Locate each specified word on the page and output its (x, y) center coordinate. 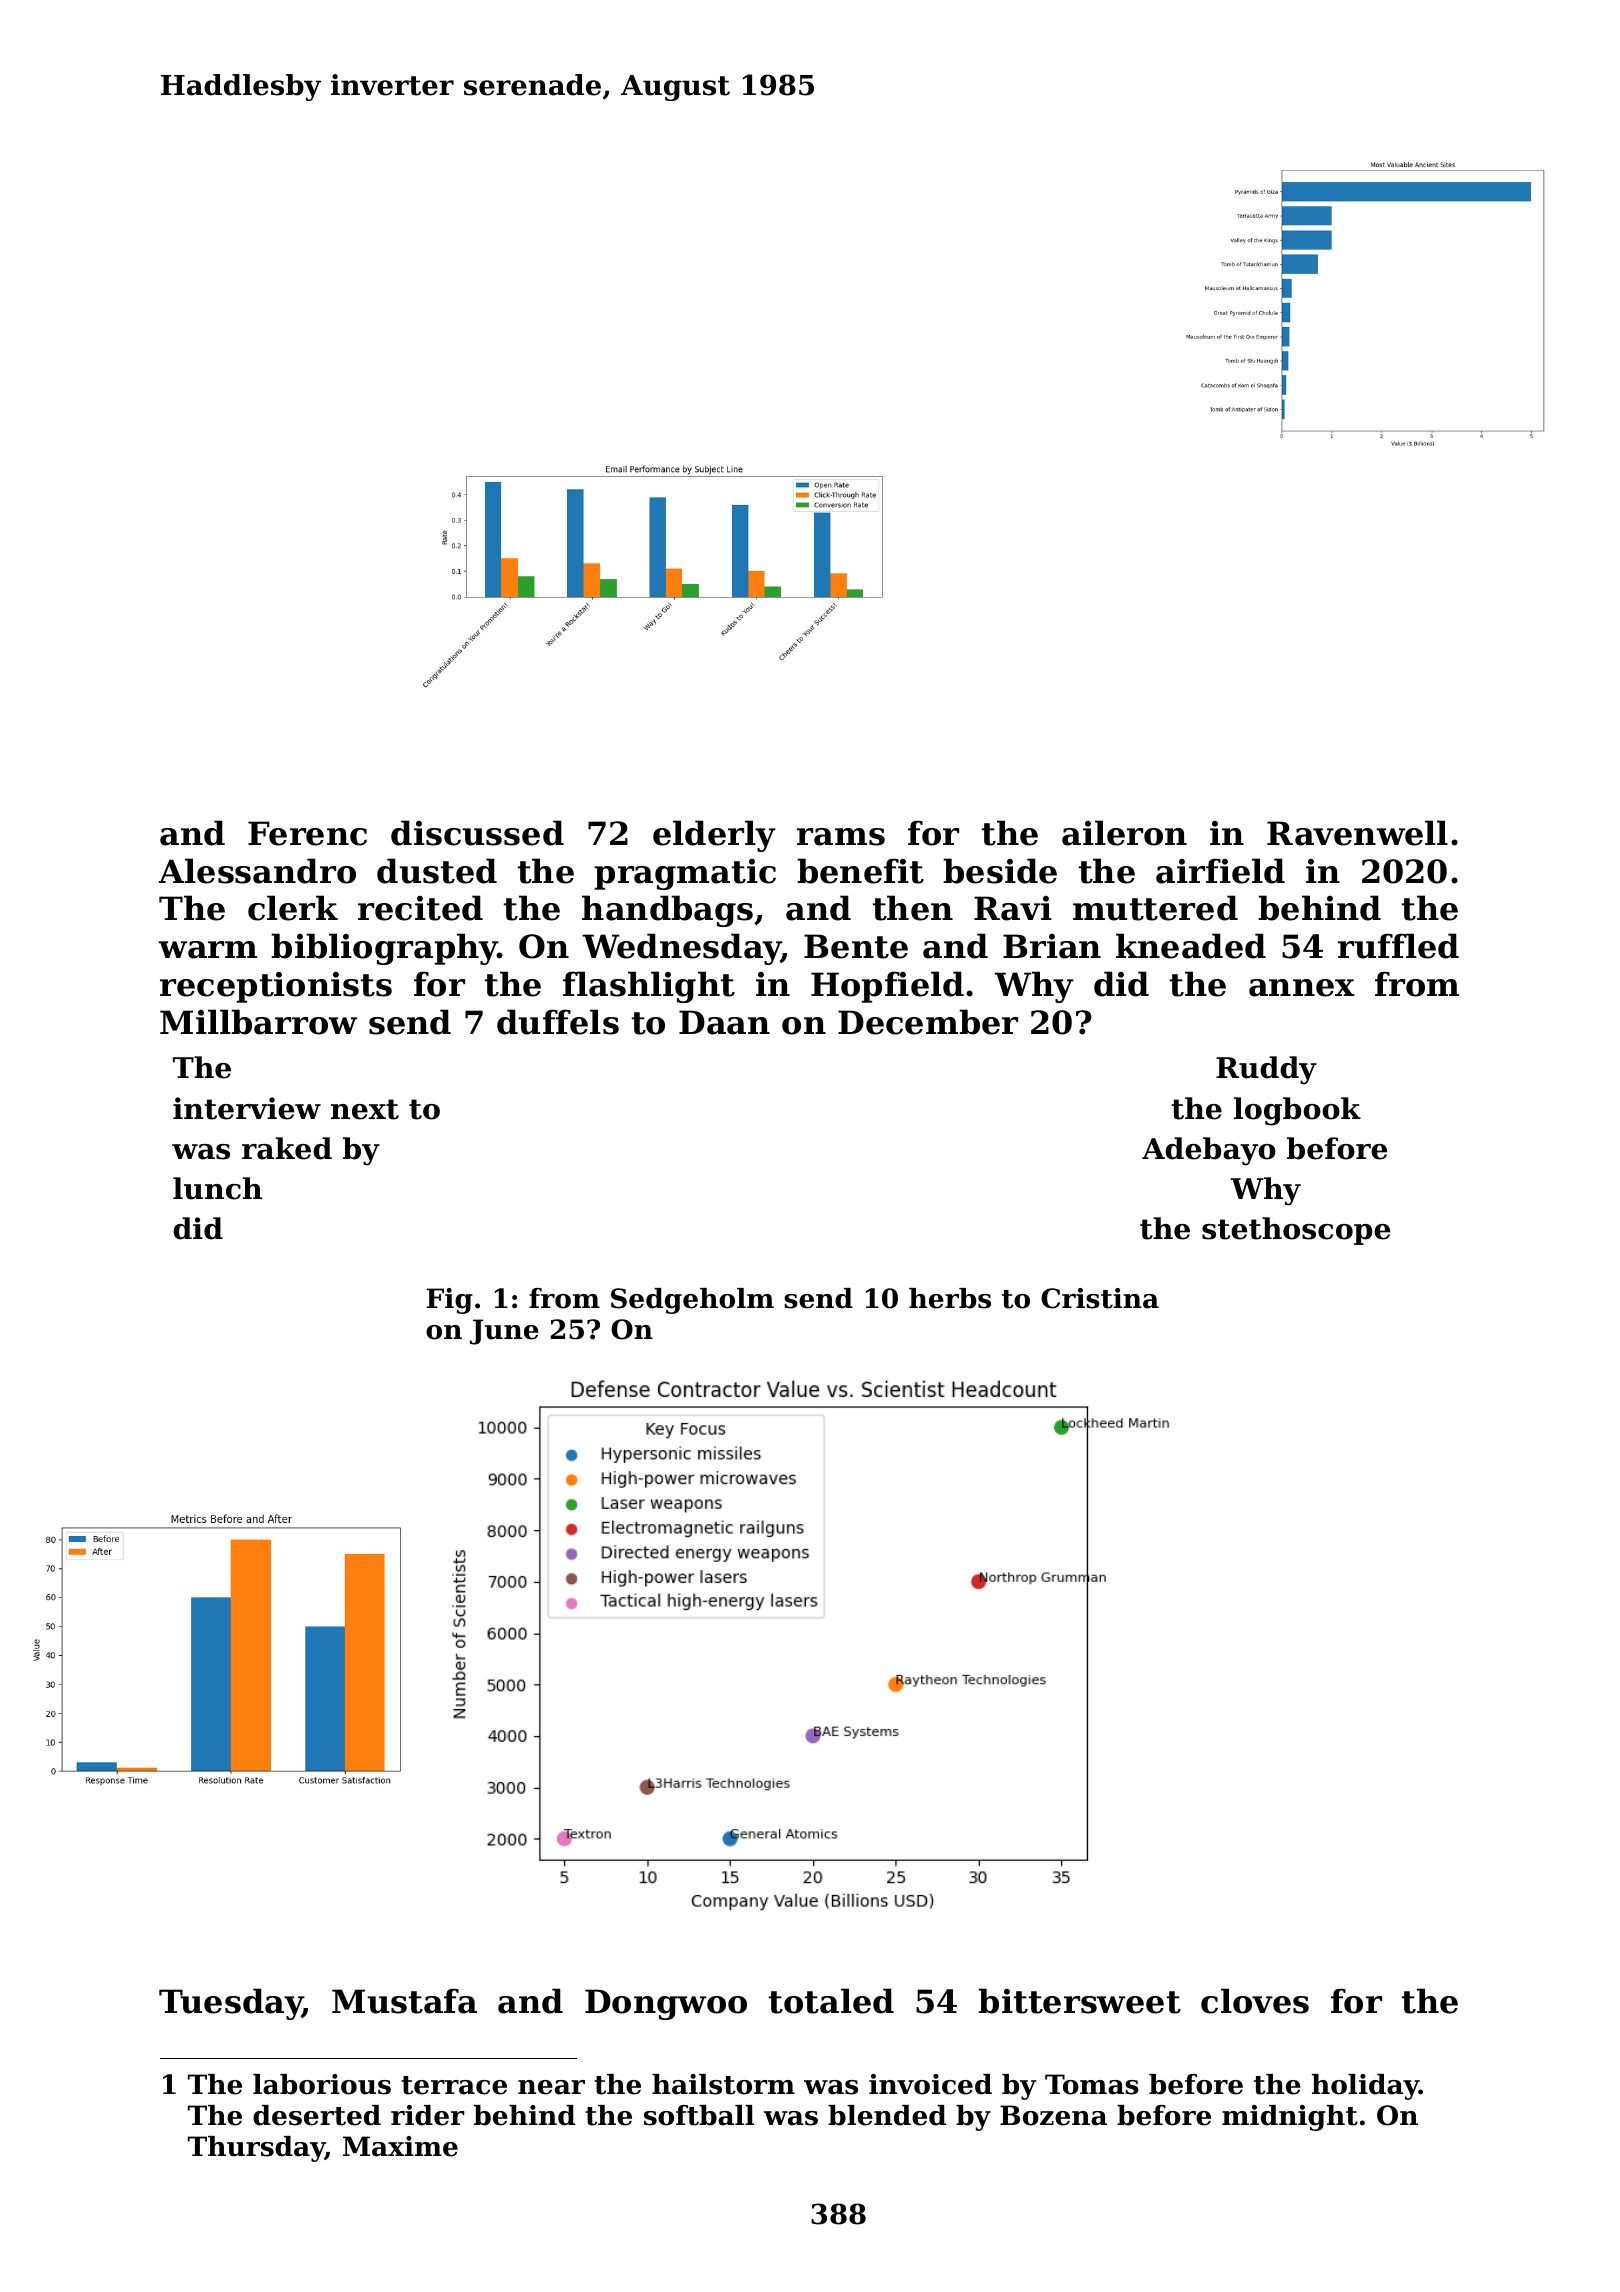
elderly (714, 836)
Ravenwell (1357, 833)
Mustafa (404, 2001)
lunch (217, 1188)
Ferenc (307, 833)
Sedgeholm (692, 1301)
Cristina (1100, 1298)
